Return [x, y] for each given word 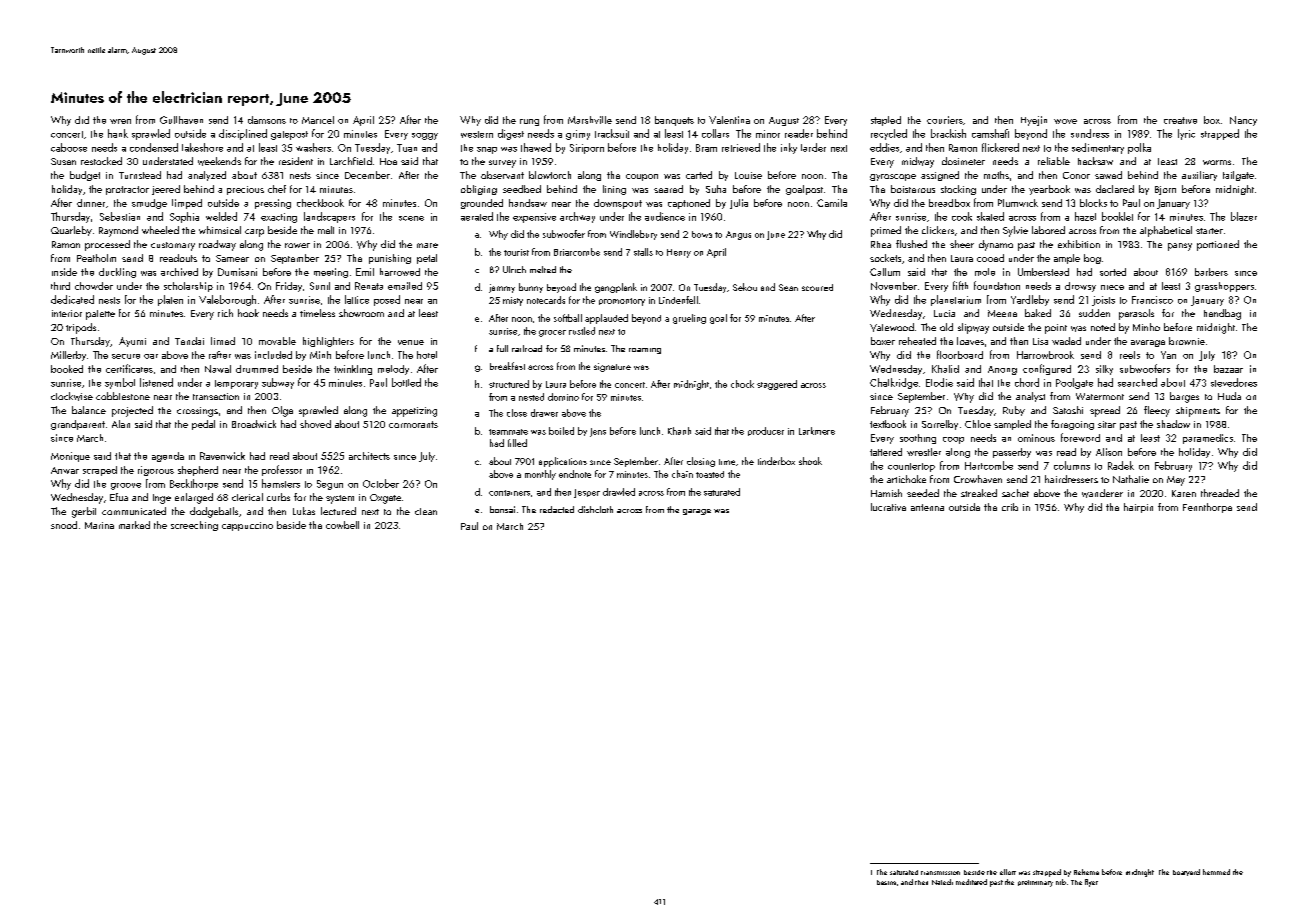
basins [886, 882]
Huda [1229, 396]
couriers [945, 120]
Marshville [590, 120]
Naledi [942, 882]
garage [697, 512]
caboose [69, 147]
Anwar [65, 470]
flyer [1091, 883]
